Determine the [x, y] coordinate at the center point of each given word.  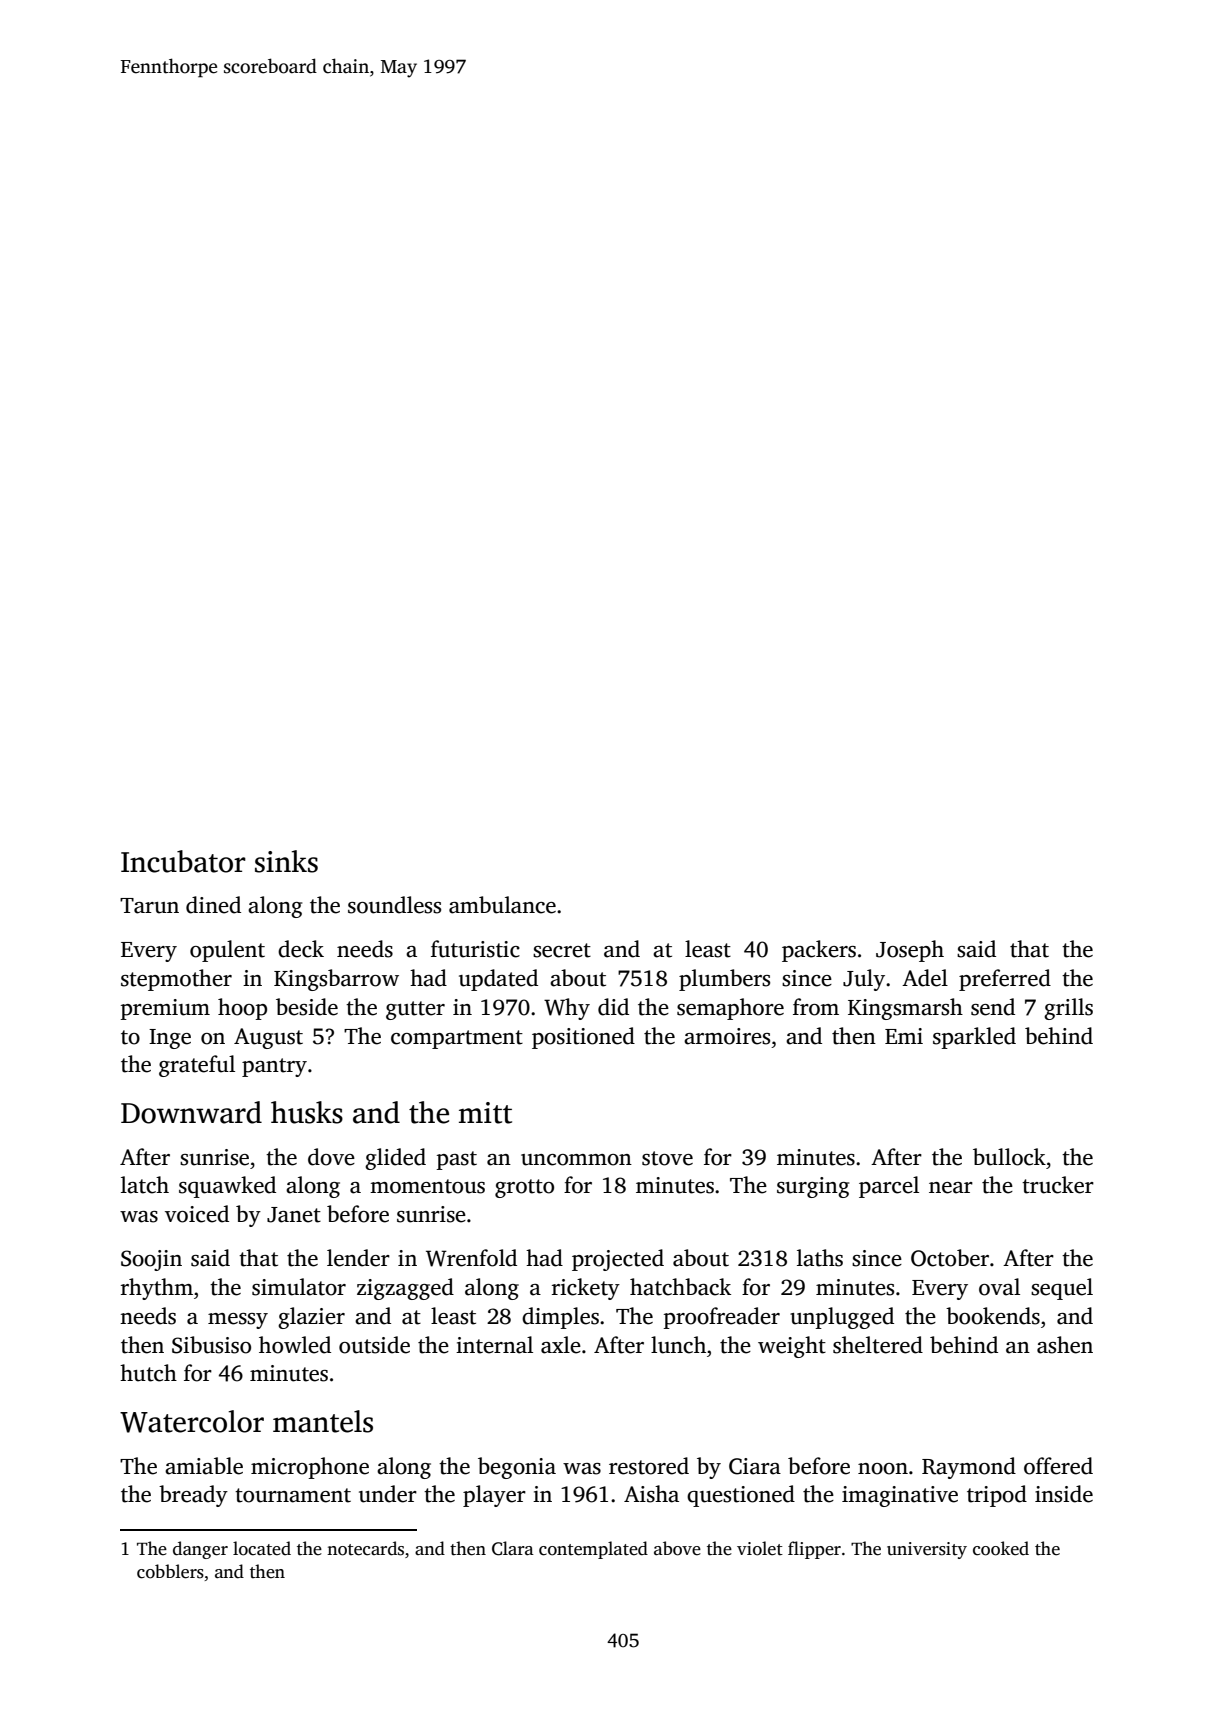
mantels [323, 1421]
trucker [1058, 1185]
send [993, 1007]
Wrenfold [471, 1258]
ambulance [502, 905]
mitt [485, 1113]
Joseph [910, 951]
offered [1058, 1466]
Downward [191, 1112]
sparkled [974, 1038]
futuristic [475, 949]
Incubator [183, 861]
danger [200, 1550]
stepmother [176, 980]
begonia [517, 1468]
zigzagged [405, 1289]
